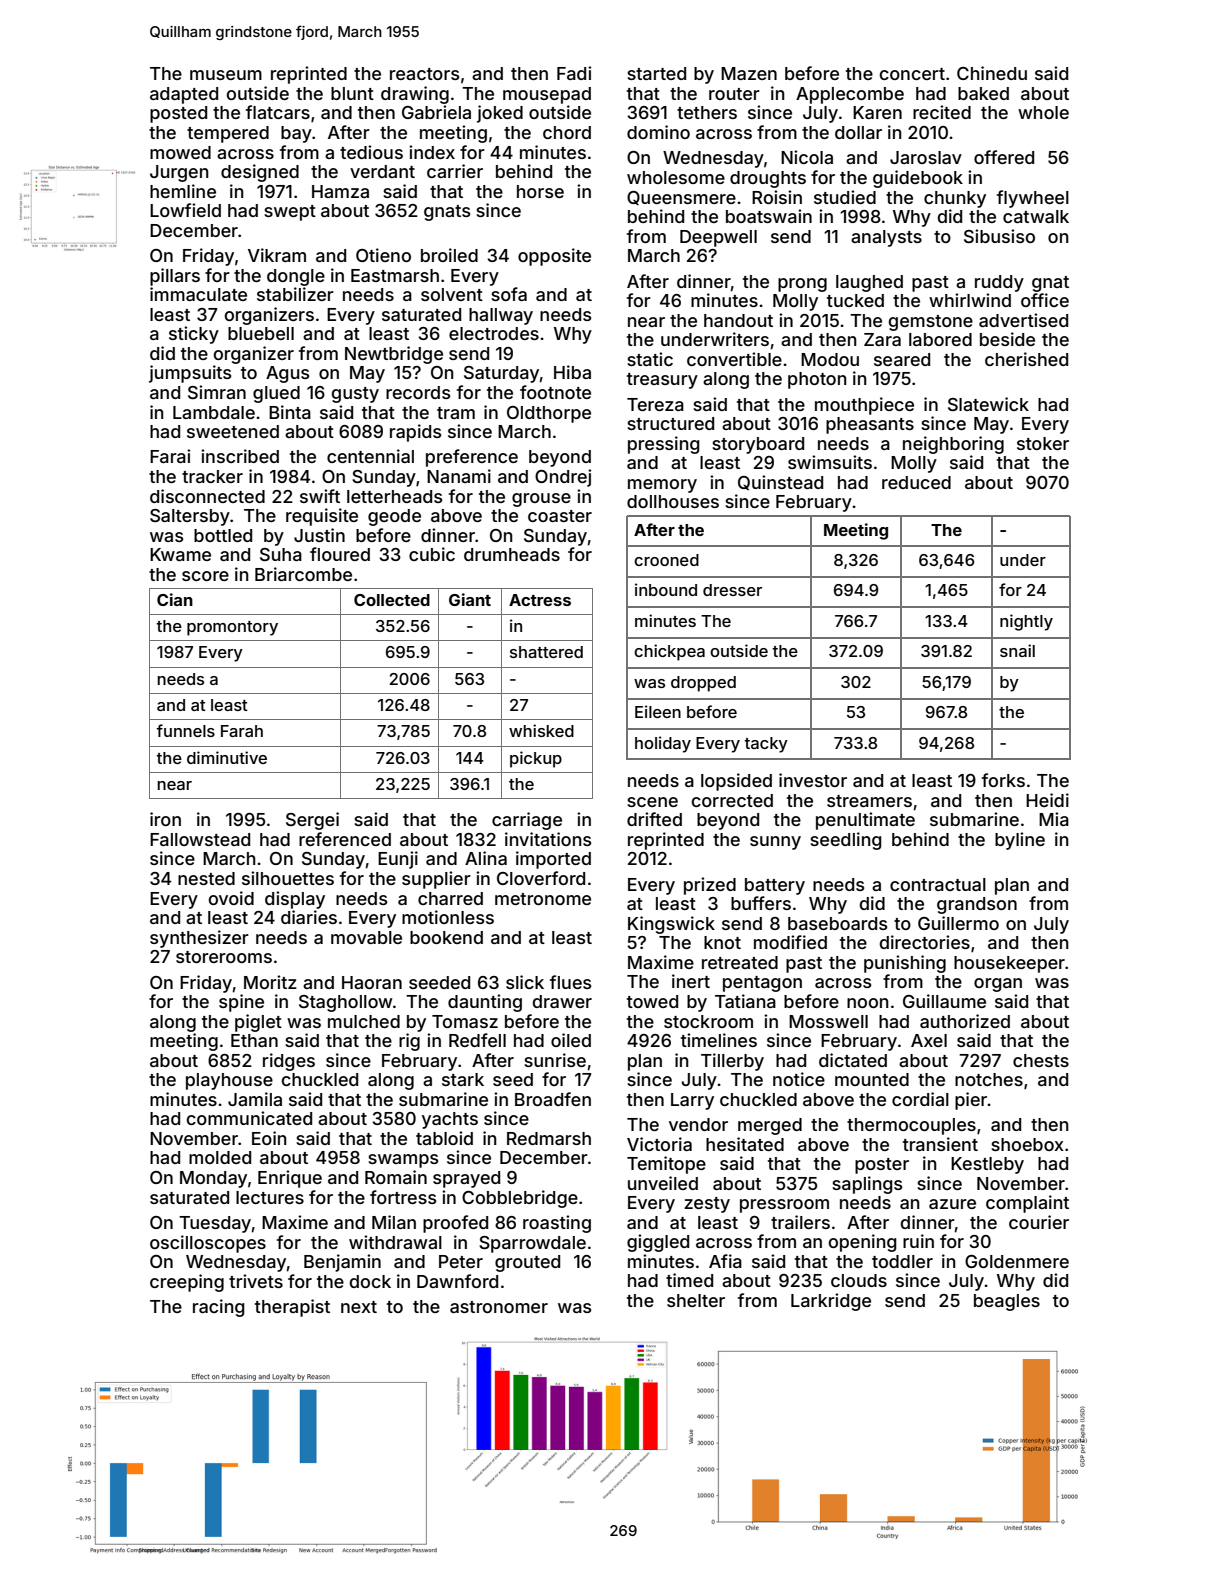 The width and height of the page is (1219, 1578). Describe the element at coordinates (681, 198) in the page. I see `Queensmere` at that location.
